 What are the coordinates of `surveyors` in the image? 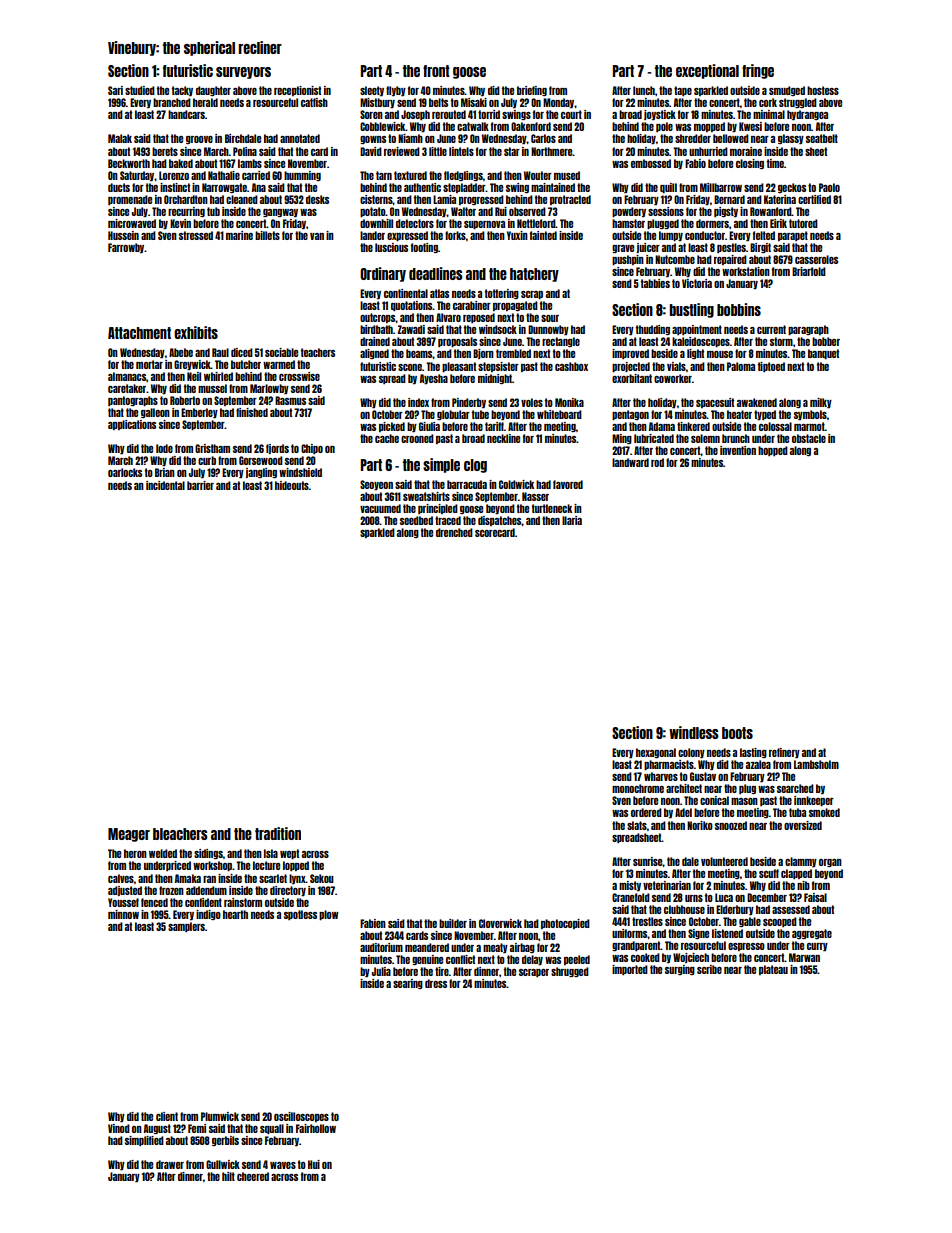 It's located at (243, 73).
